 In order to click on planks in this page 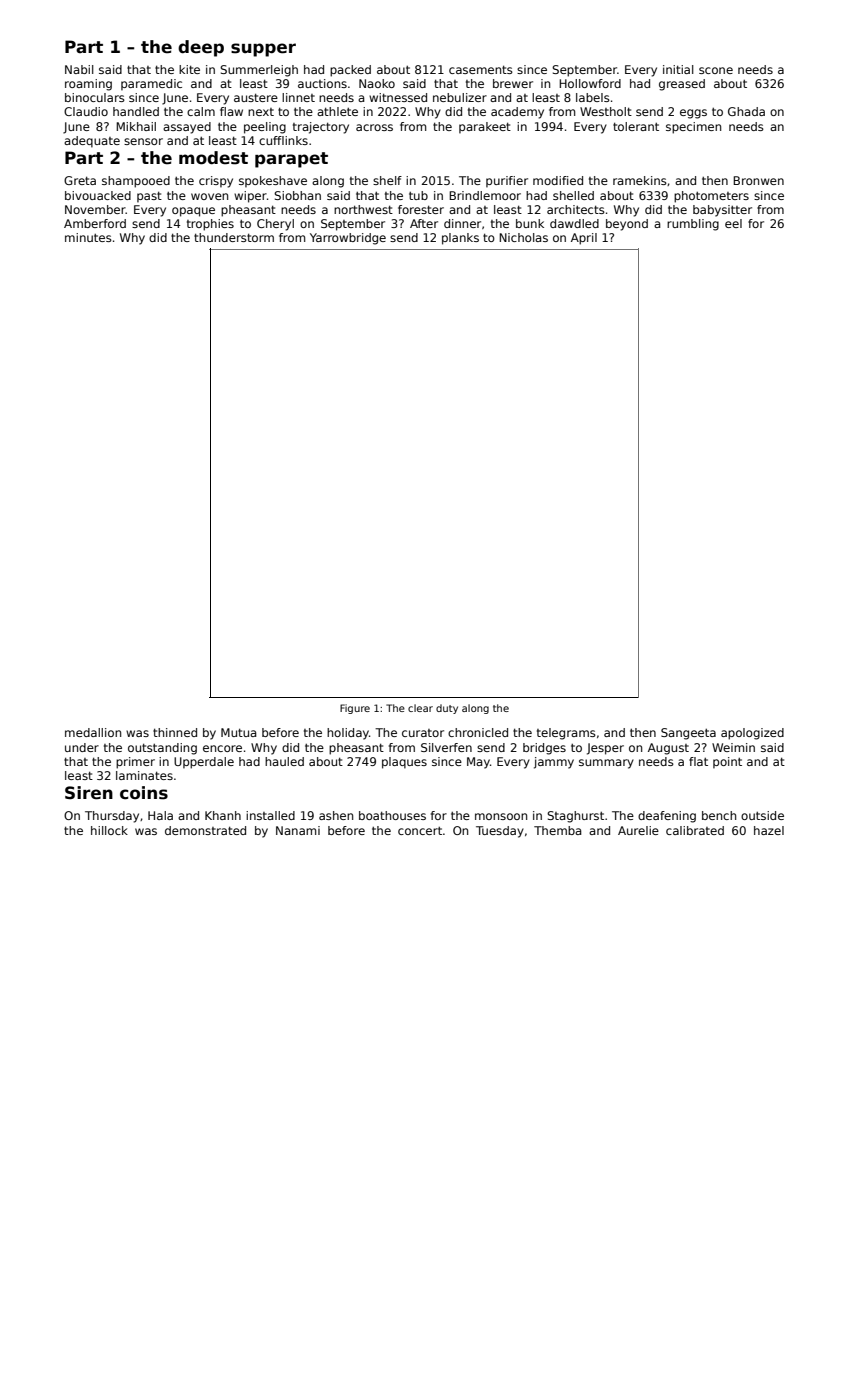, I will do `click(460, 239)`.
